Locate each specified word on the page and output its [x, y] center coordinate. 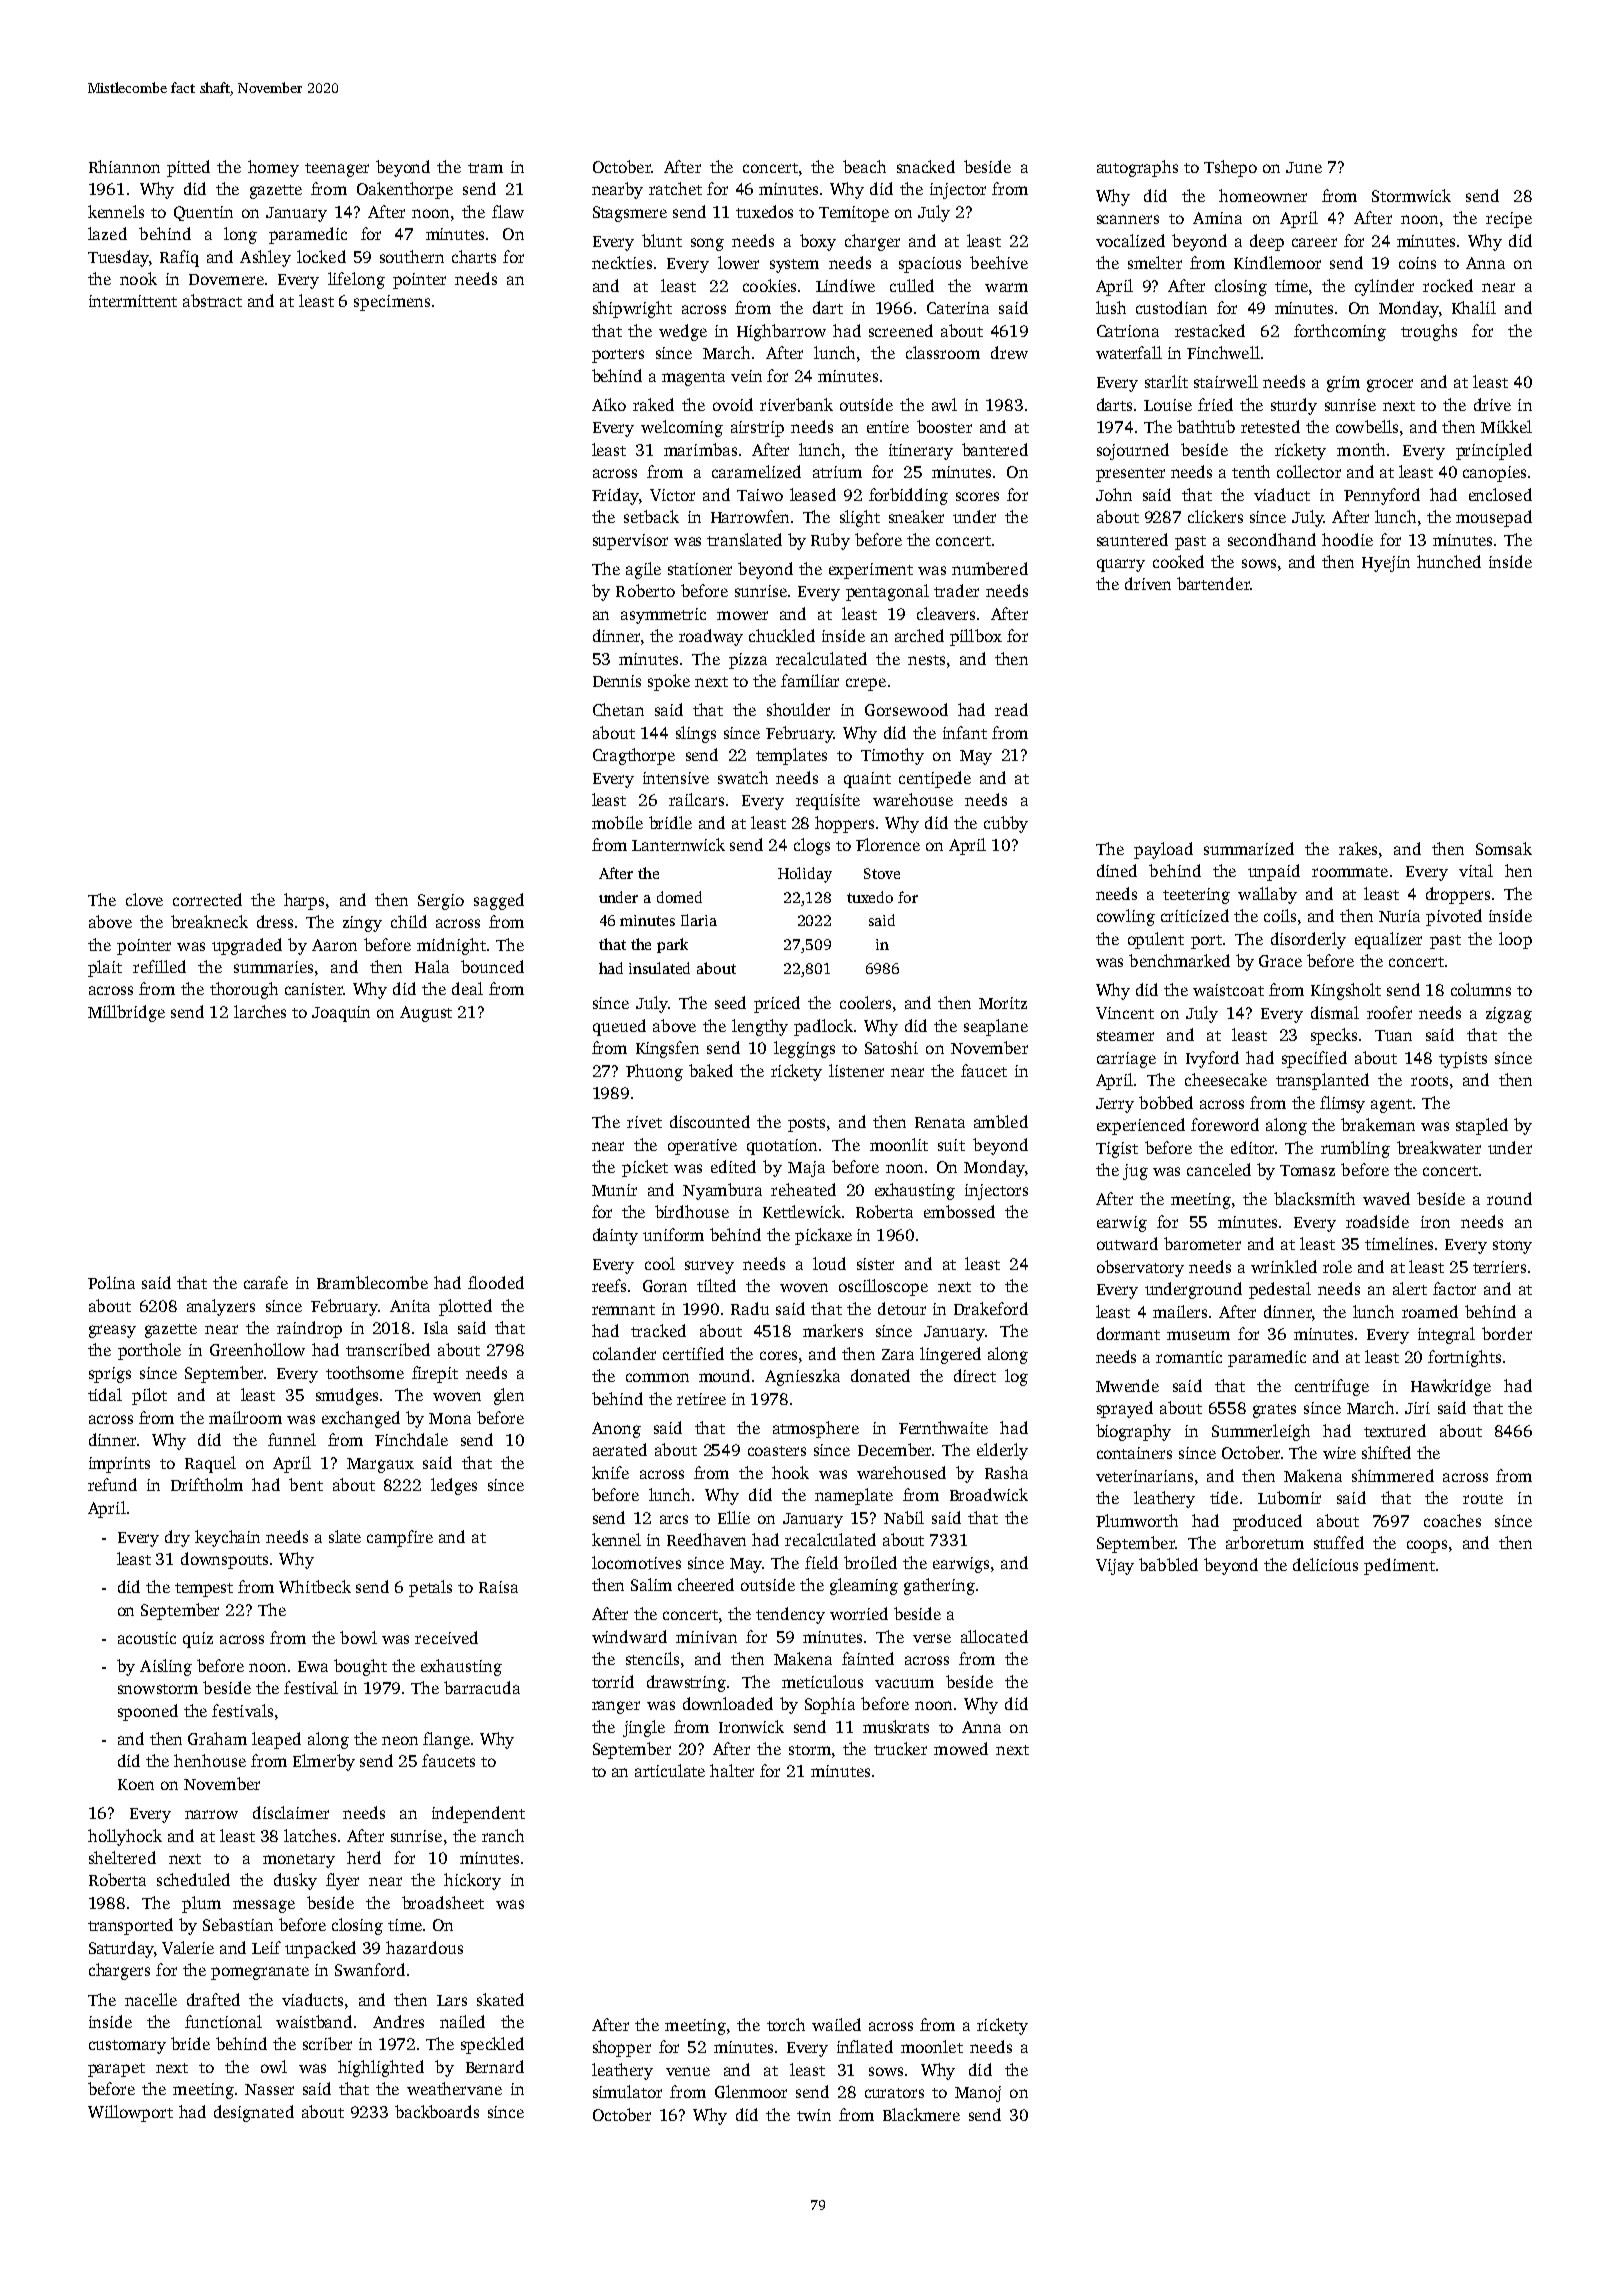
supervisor [630, 542]
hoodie [1347, 539]
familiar [810, 680]
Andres [398, 2021]
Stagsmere [630, 214]
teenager [337, 170]
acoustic [147, 1638]
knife [610, 1472]
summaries [273, 967]
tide [1224, 1497]
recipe [1509, 220]
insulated [659, 968]
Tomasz [1307, 1170]
